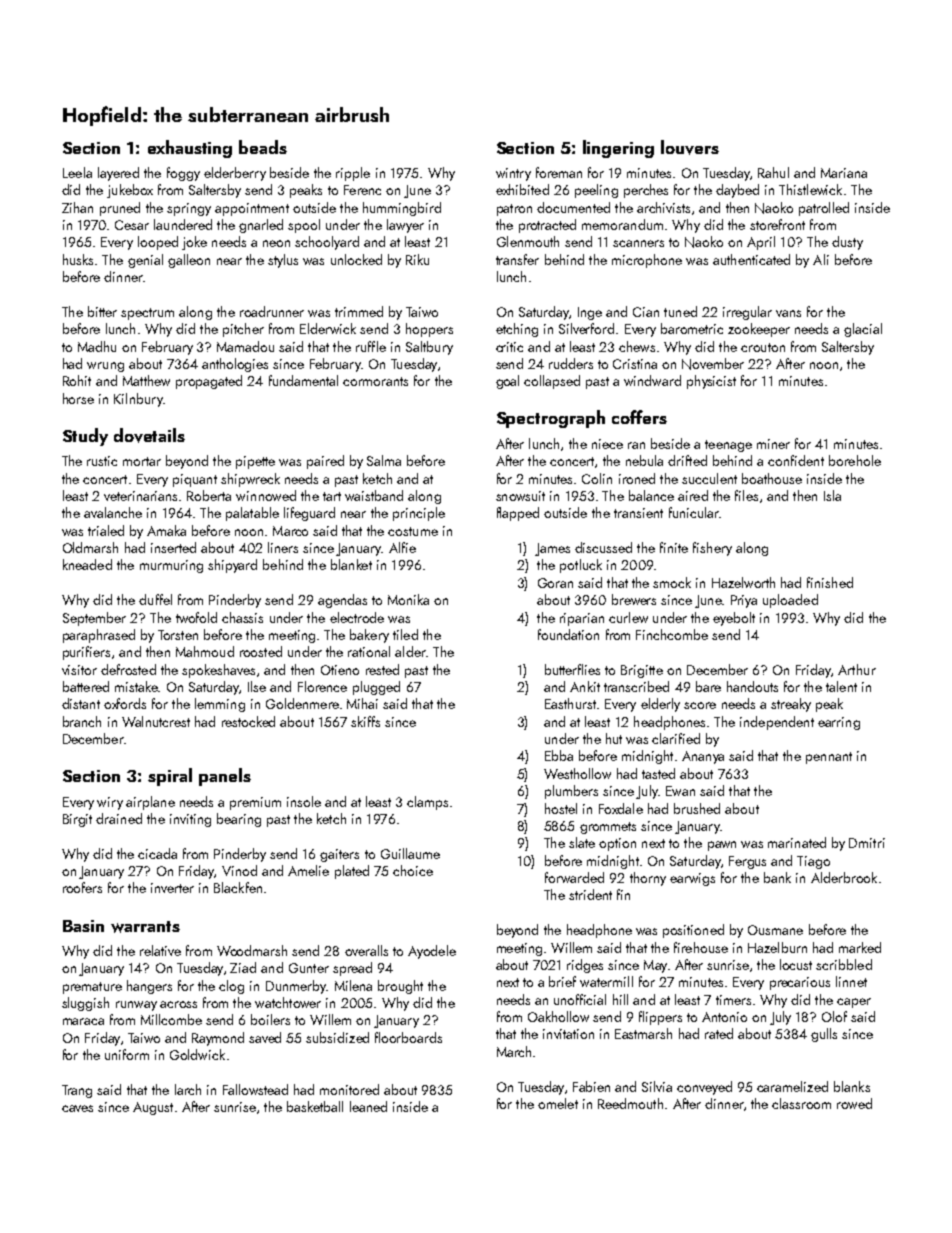 This screenshot has width=952, height=1233. I want to click on Ferenc, so click(362, 190).
